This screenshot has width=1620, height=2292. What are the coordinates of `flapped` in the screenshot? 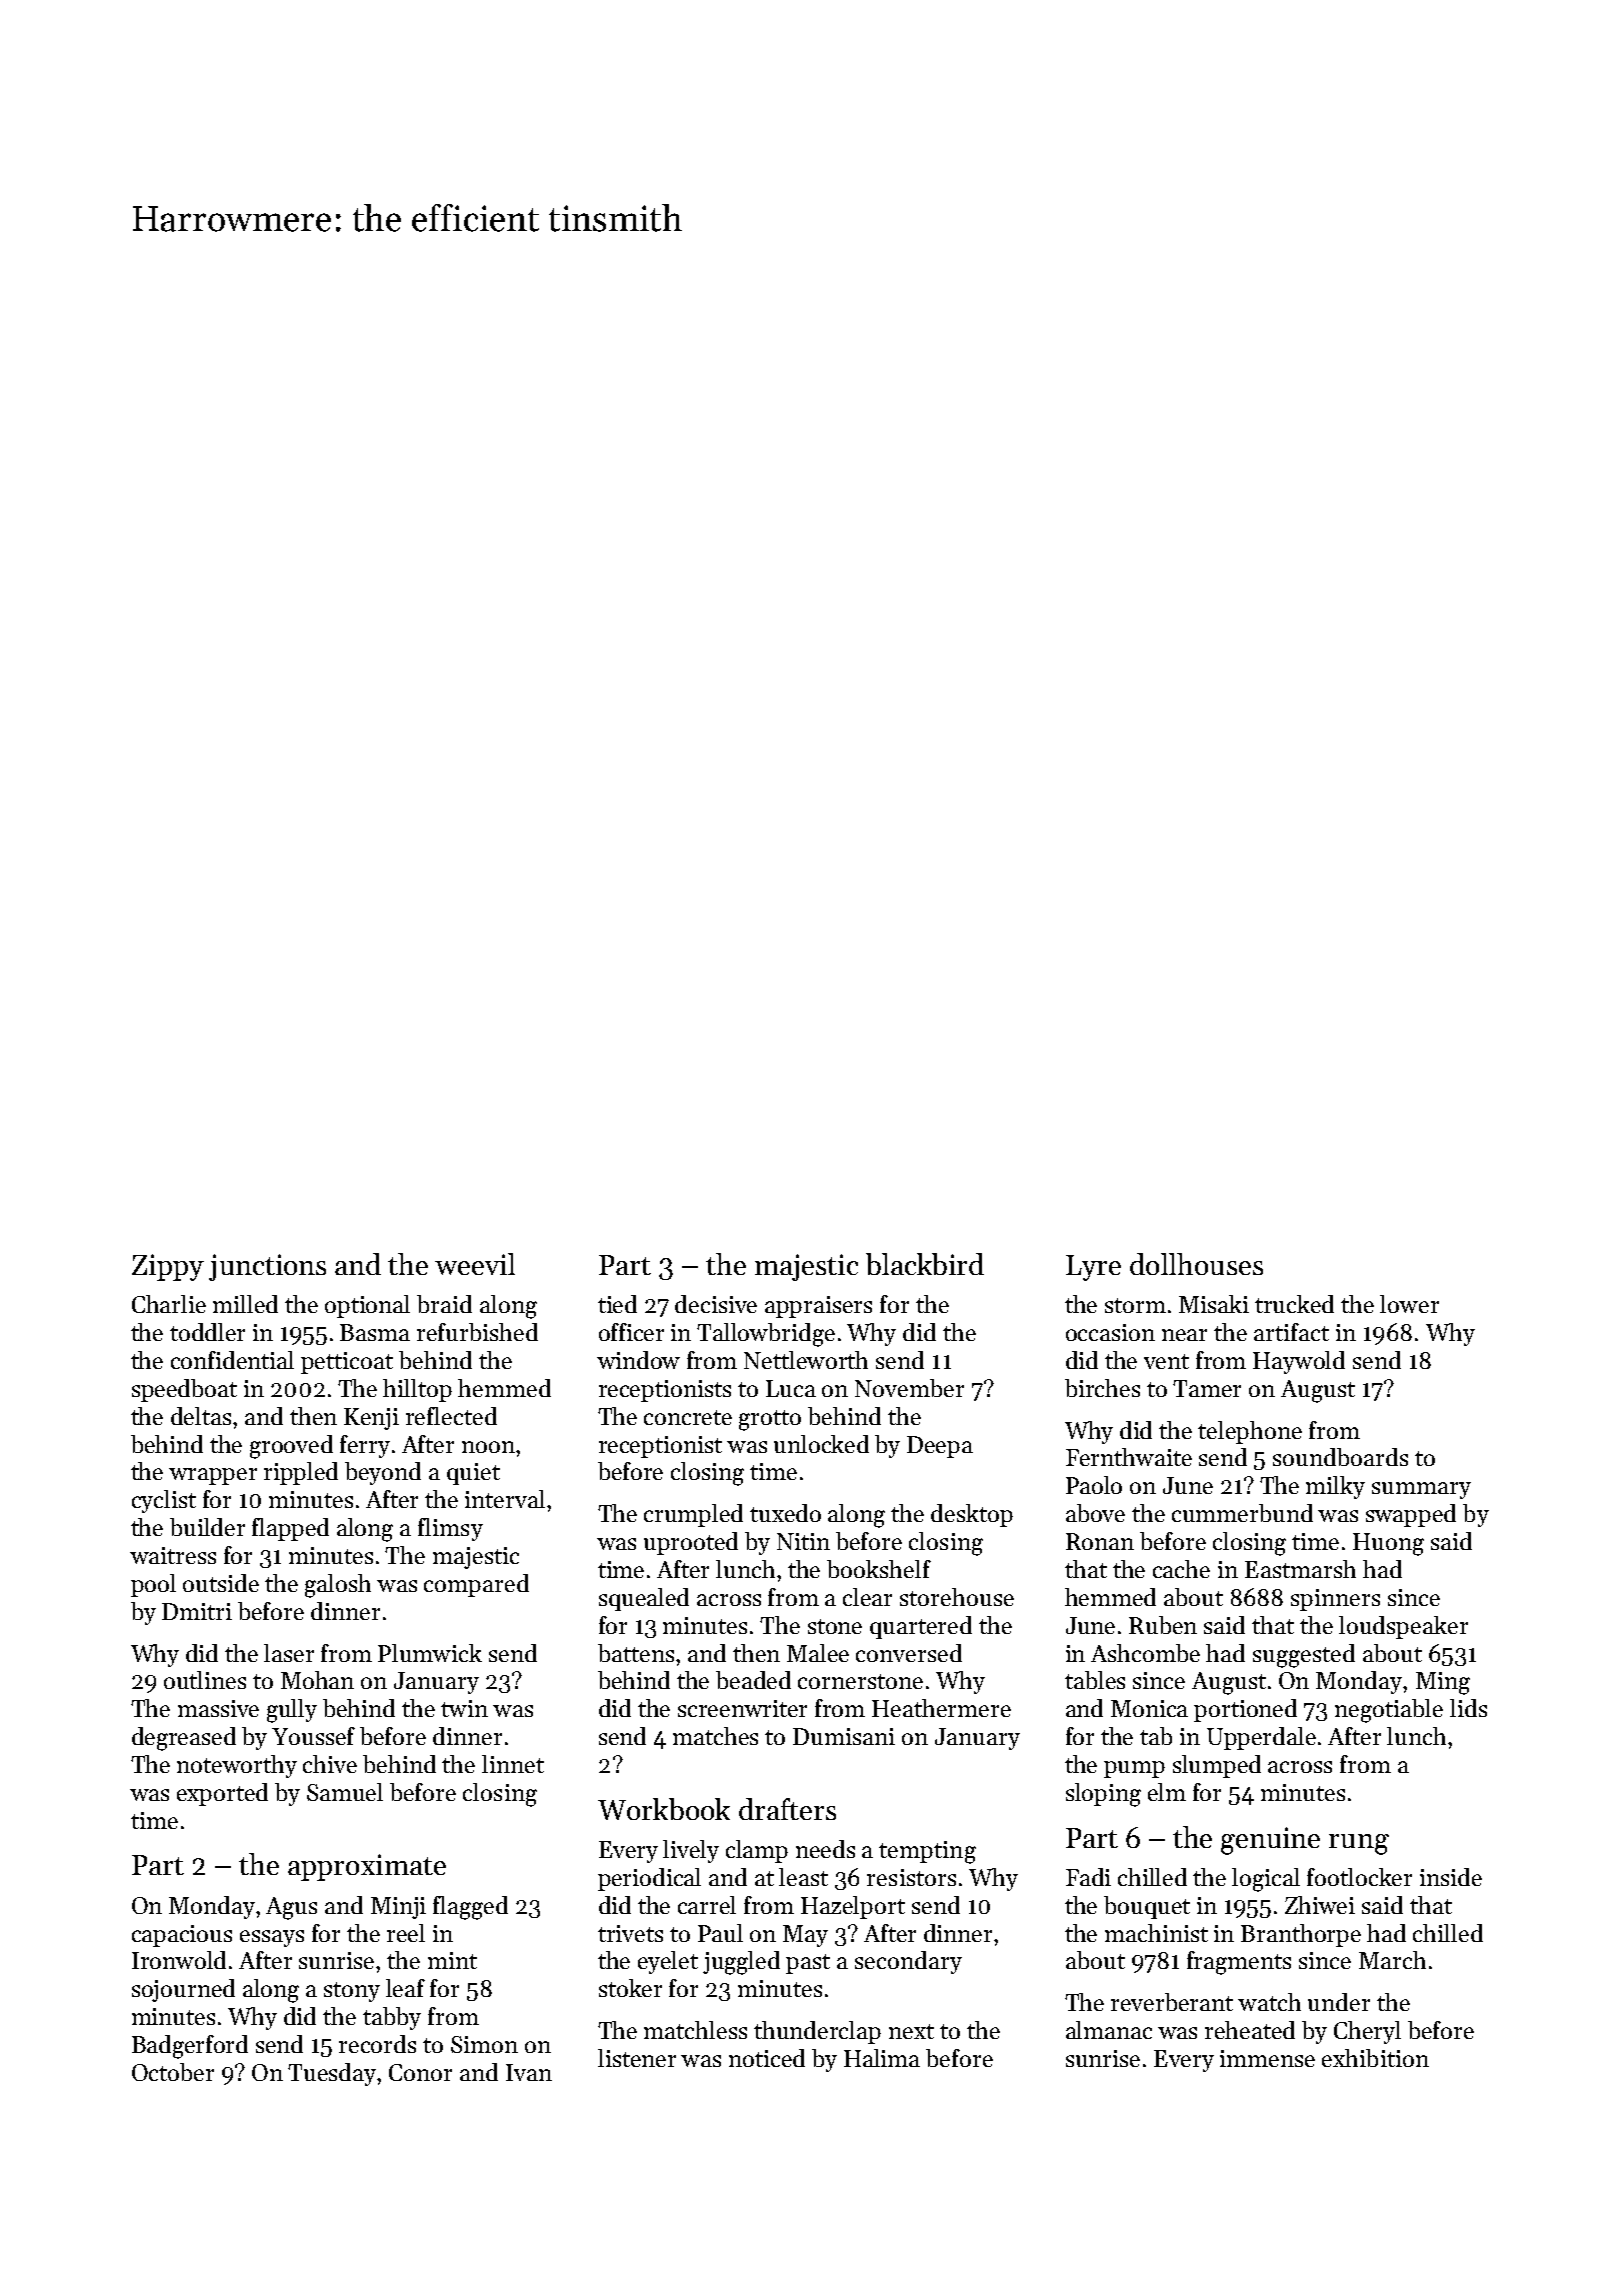 It's located at (290, 1529).
